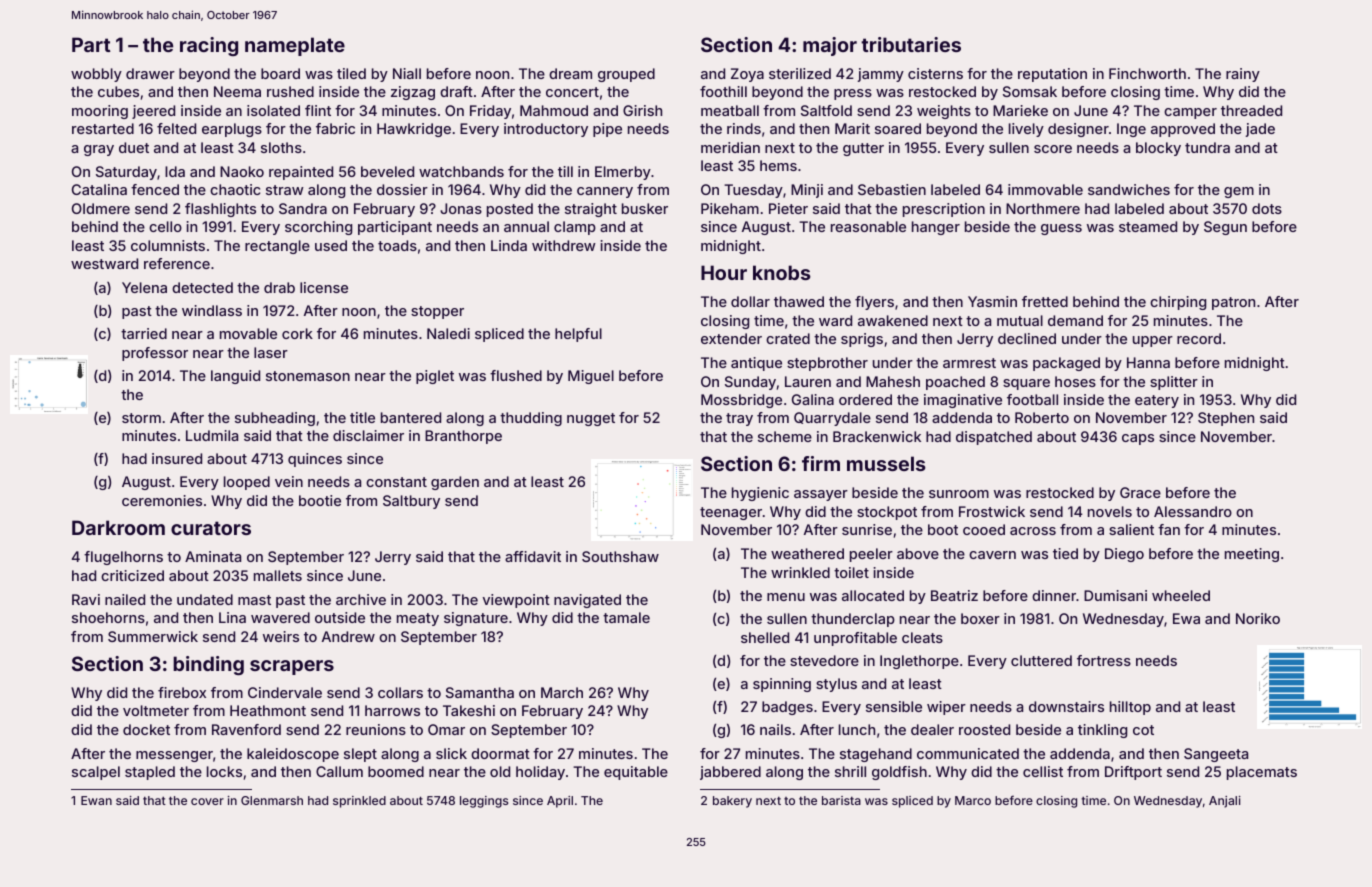 The image size is (1372, 887). Describe the element at coordinates (832, 419) in the screenshot. I see `Quarrydale` at that location.
